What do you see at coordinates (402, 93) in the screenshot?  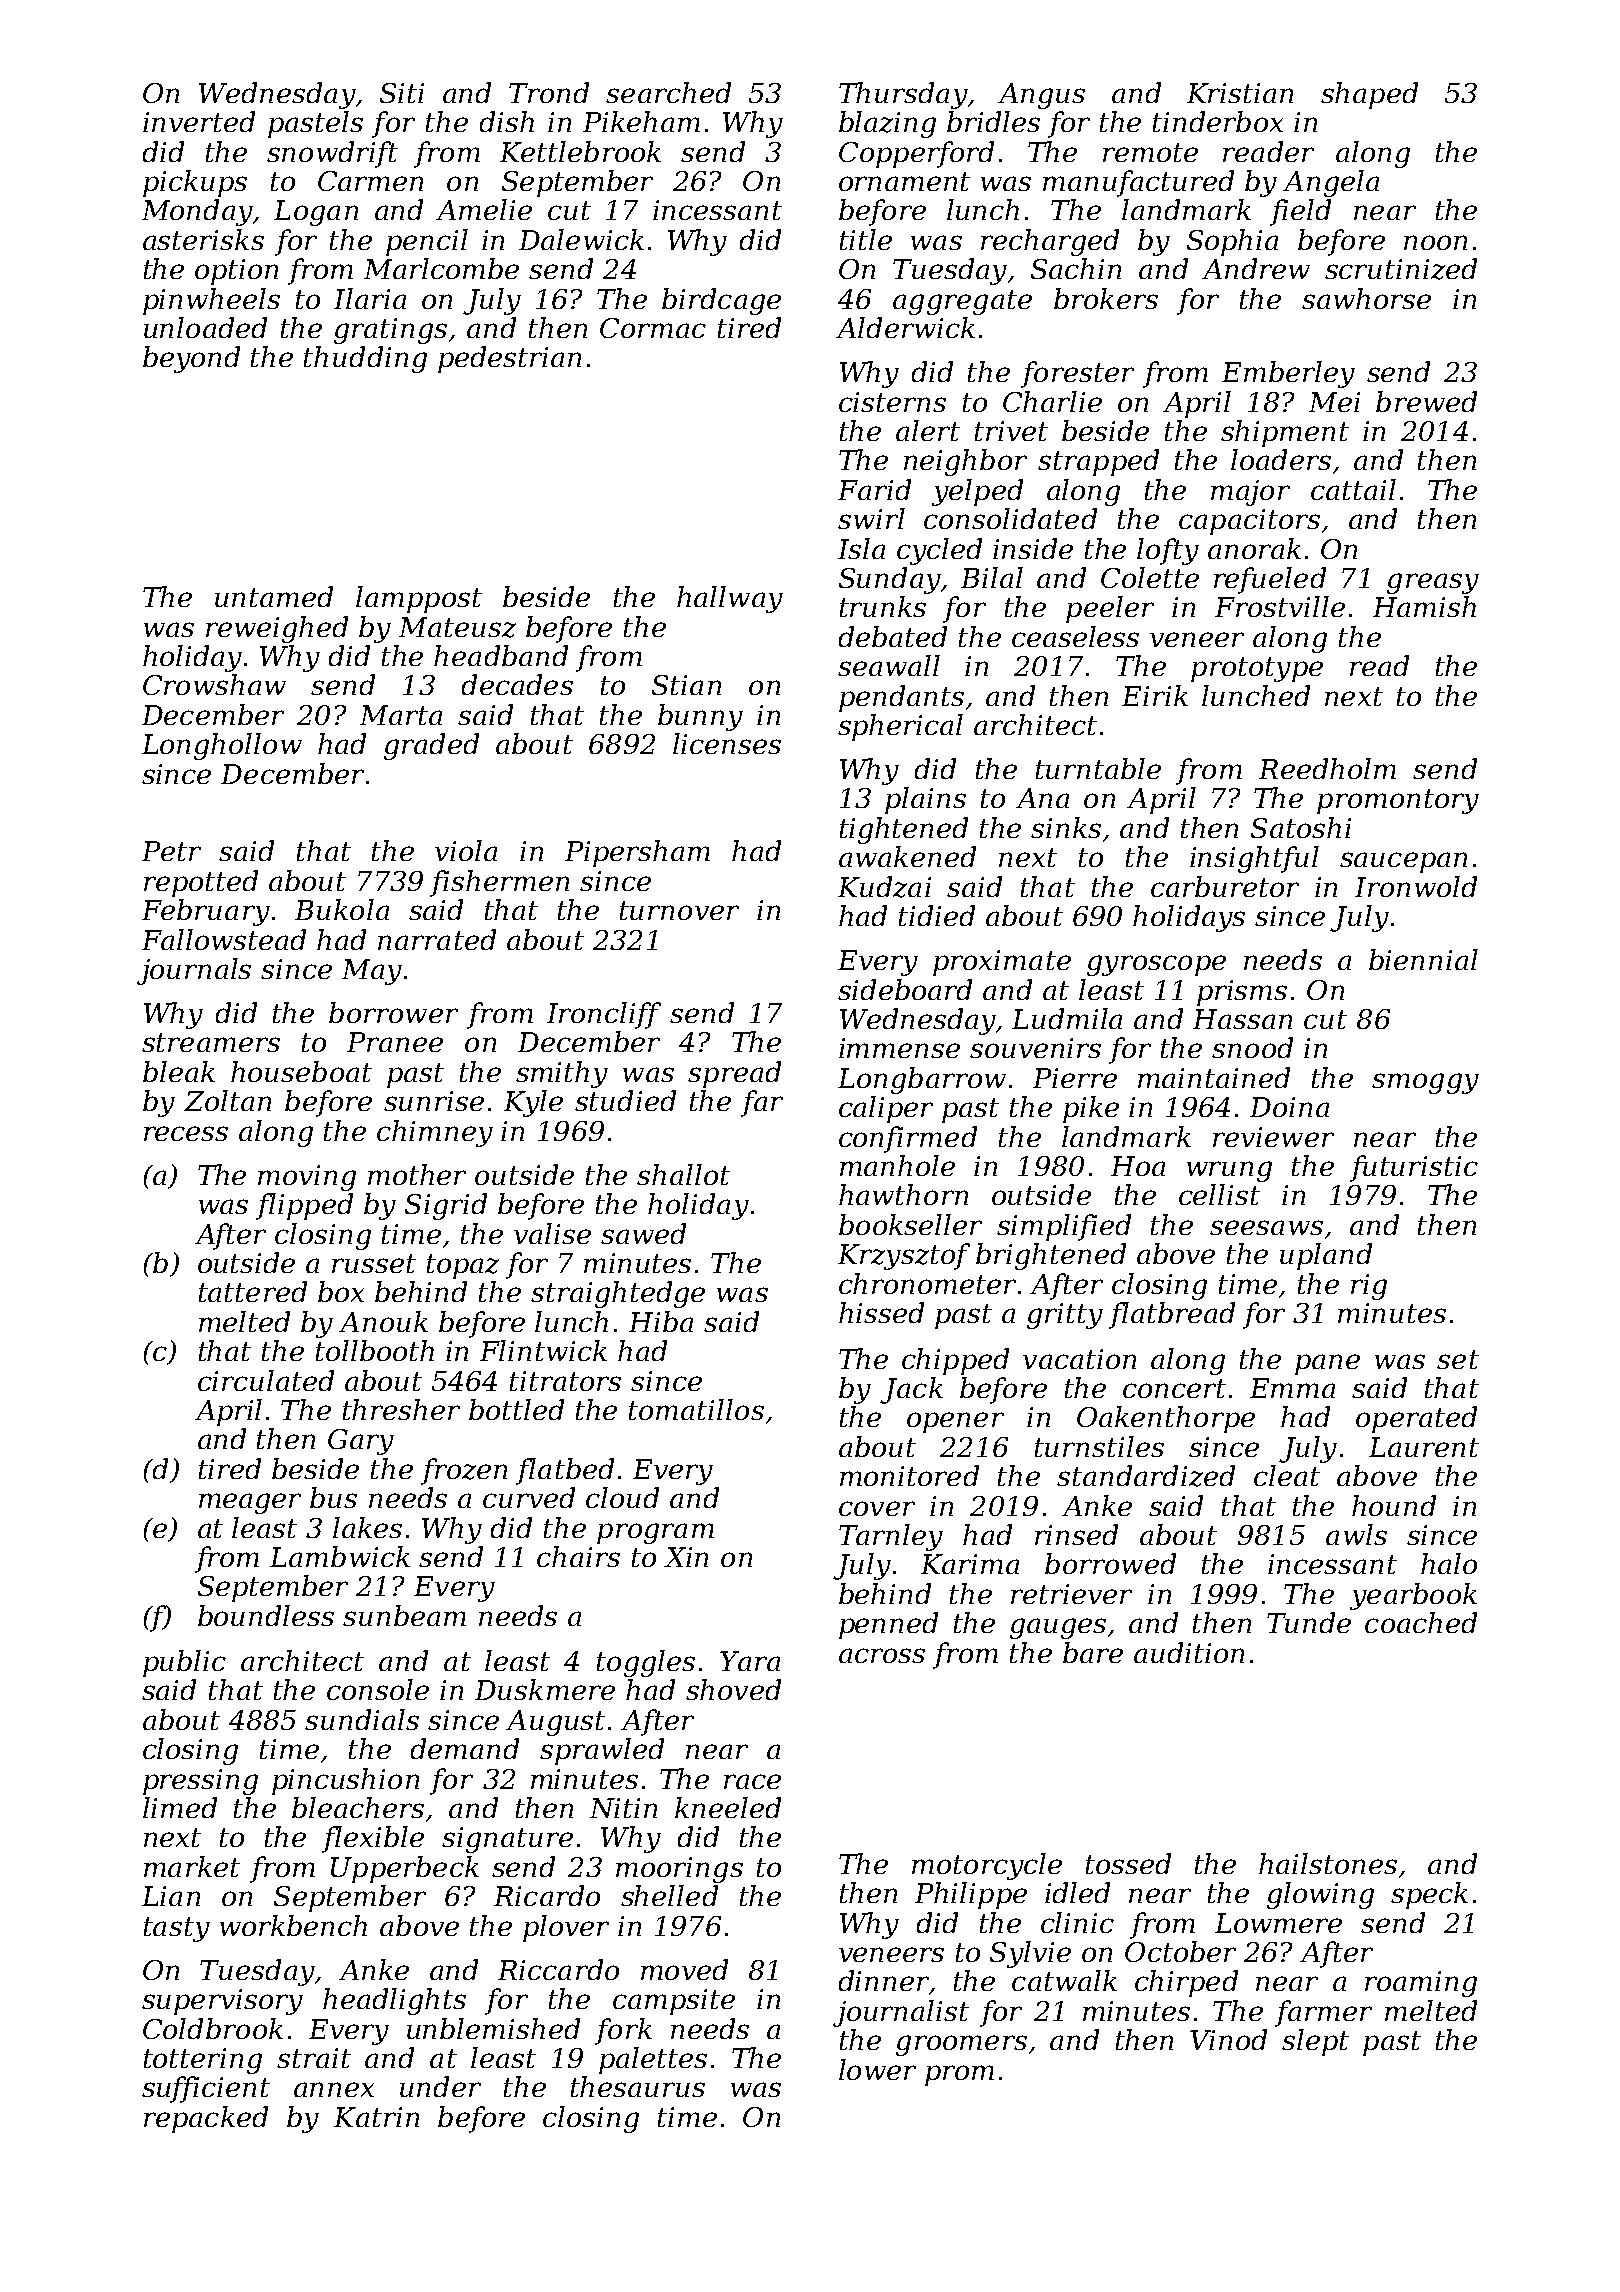 I see `Siti` at bounding box center [402, 93].
